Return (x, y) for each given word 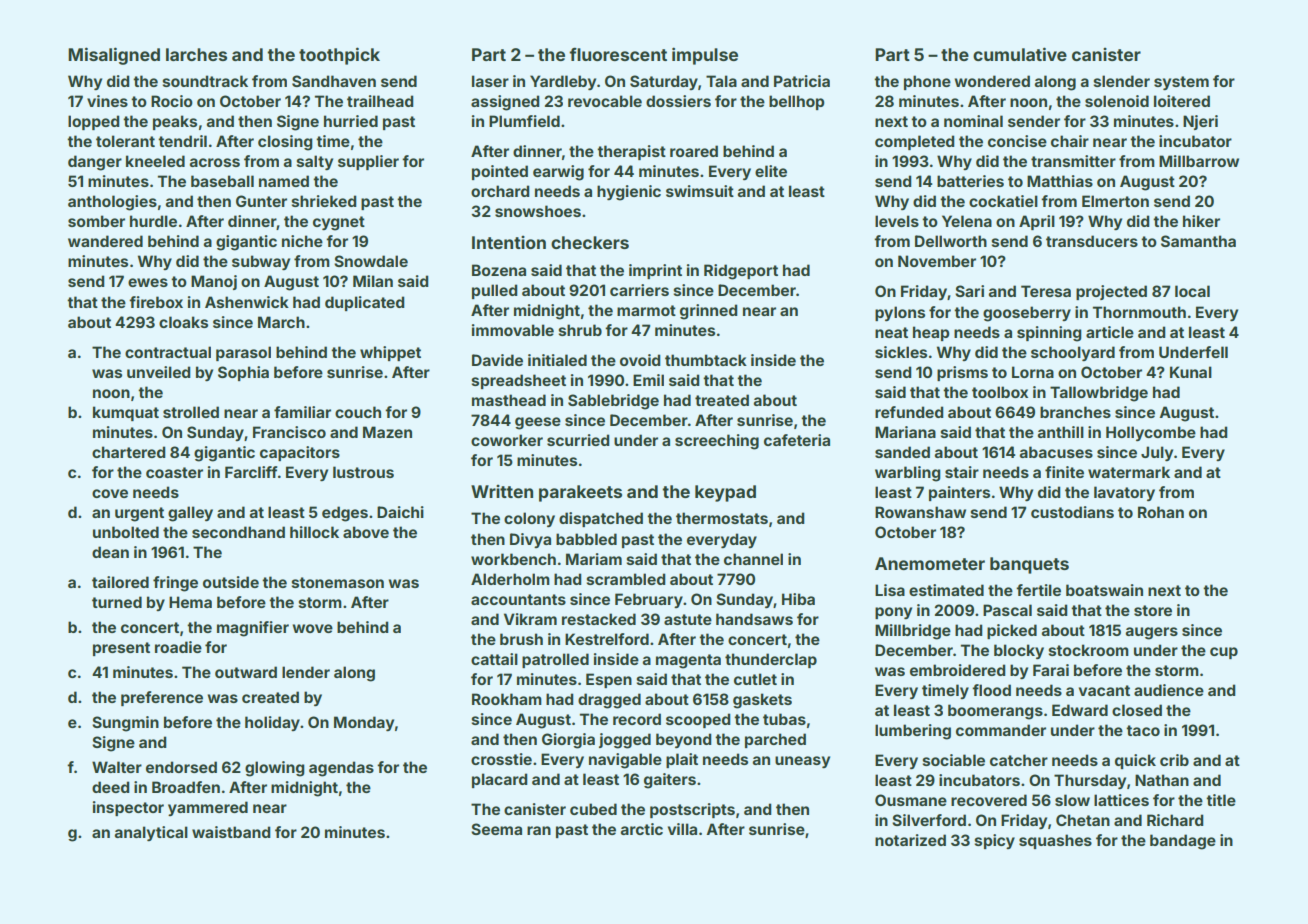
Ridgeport (741, 272)
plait (682, 760)
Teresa (1046, 291)
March (281, 322)
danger (95, 163)
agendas (341, 769)
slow (1072, 800)
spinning (1049, 334)
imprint (655, 271)
